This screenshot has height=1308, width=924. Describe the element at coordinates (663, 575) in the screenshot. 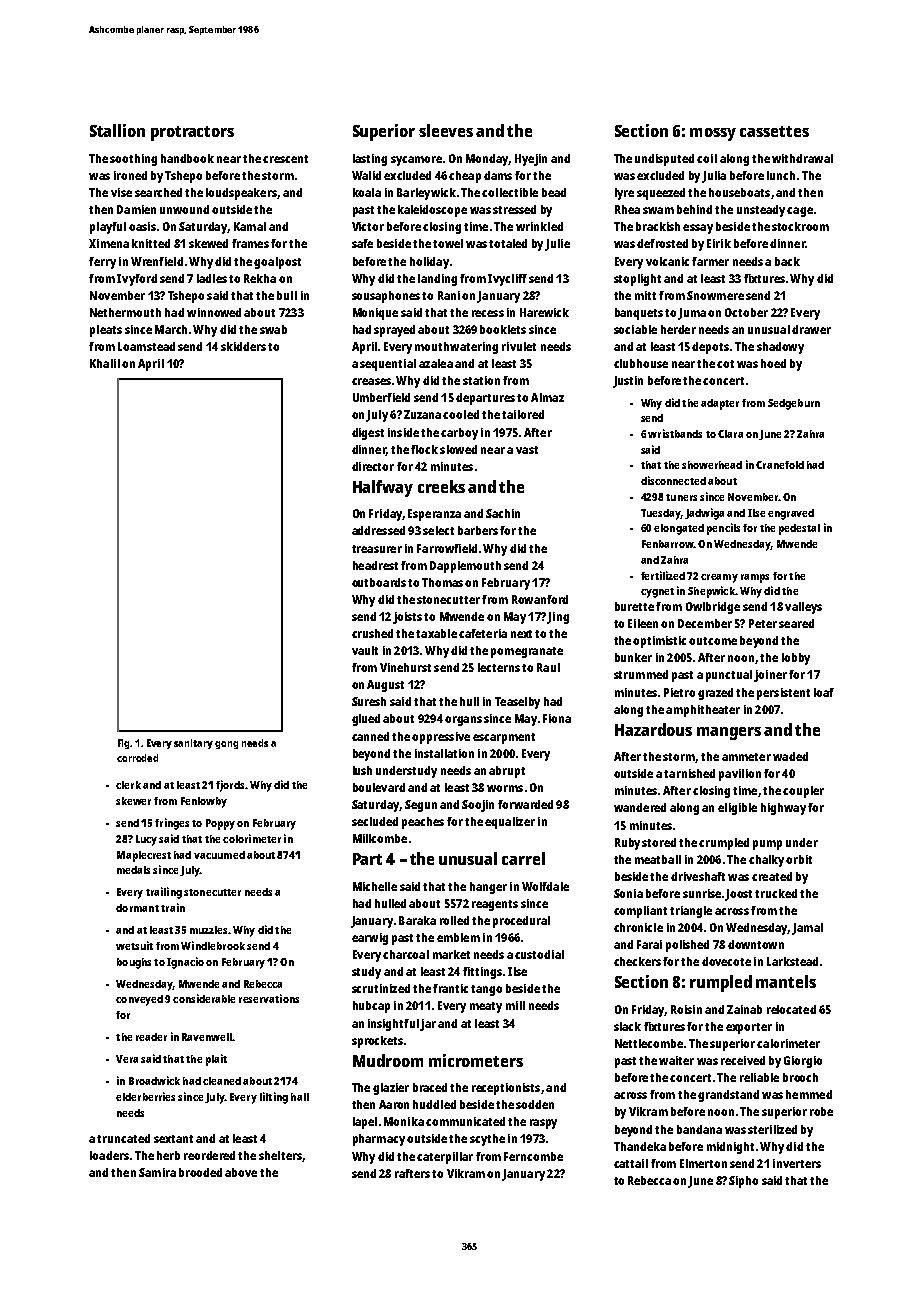

I see `fertilized` at that location.
